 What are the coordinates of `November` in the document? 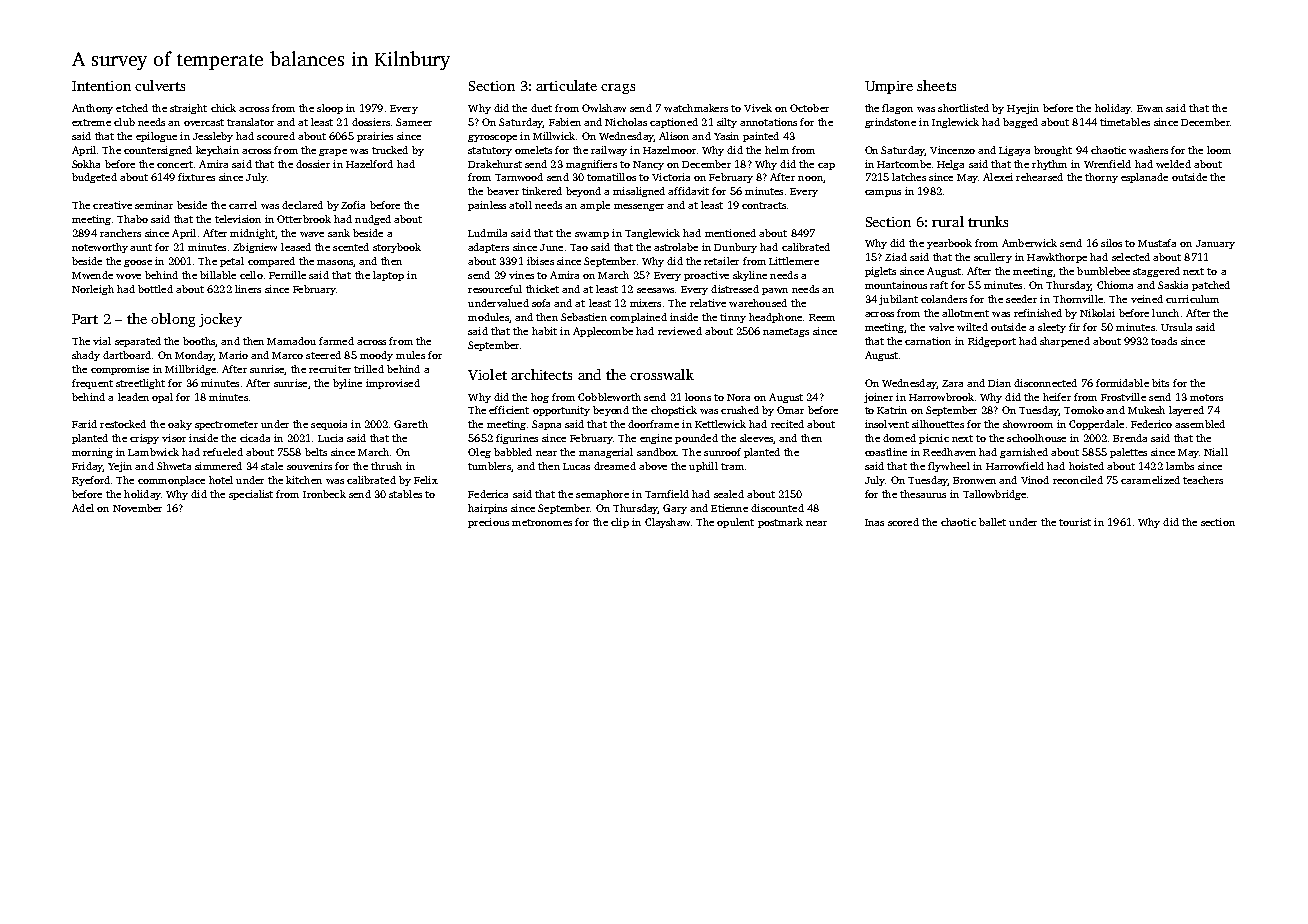 It's located at (137, 508).
